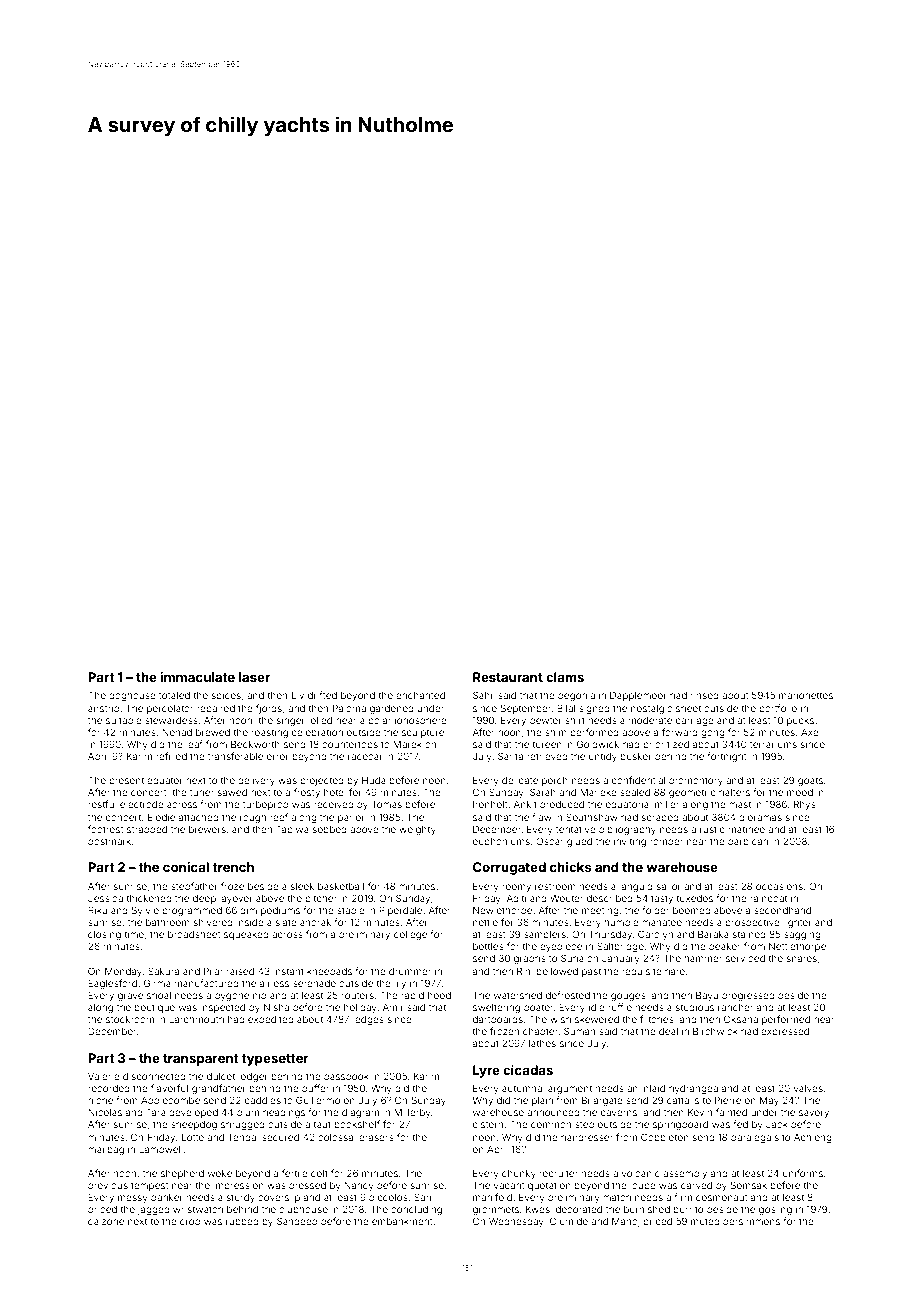  Describe the element at coordinates (806, 695) in the document. I see `marionettes` at that location.
